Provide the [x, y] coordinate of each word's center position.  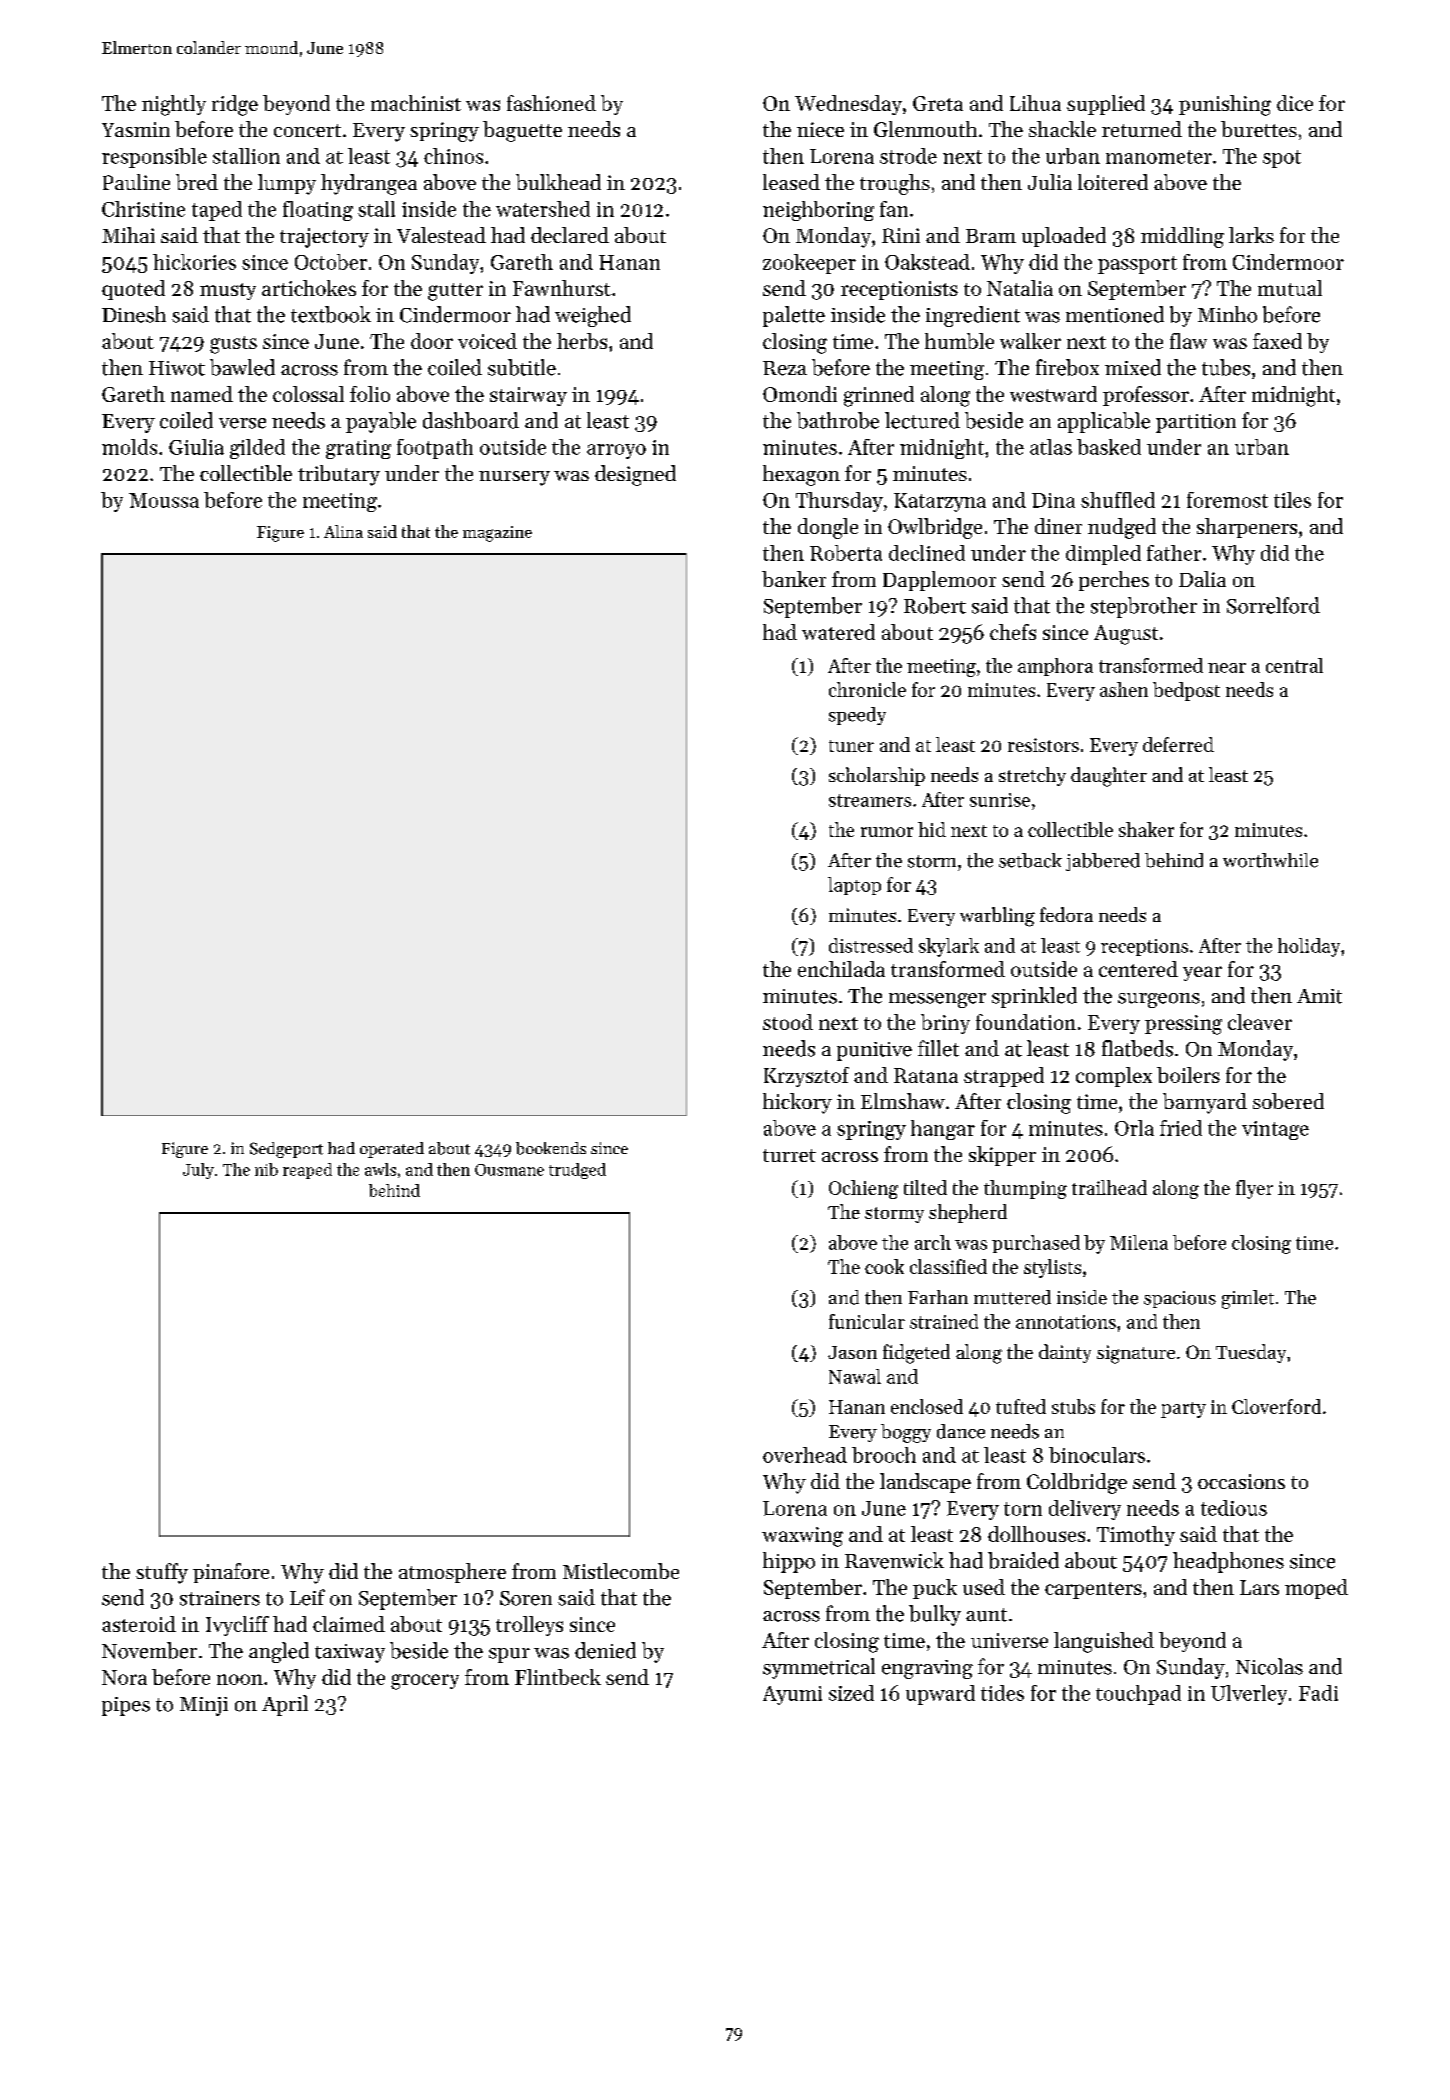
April [285, 1705]
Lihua [1035, 103]
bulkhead [558, 182]
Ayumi [792, 1695]
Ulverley [1249, 1695]
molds [129, 447]
